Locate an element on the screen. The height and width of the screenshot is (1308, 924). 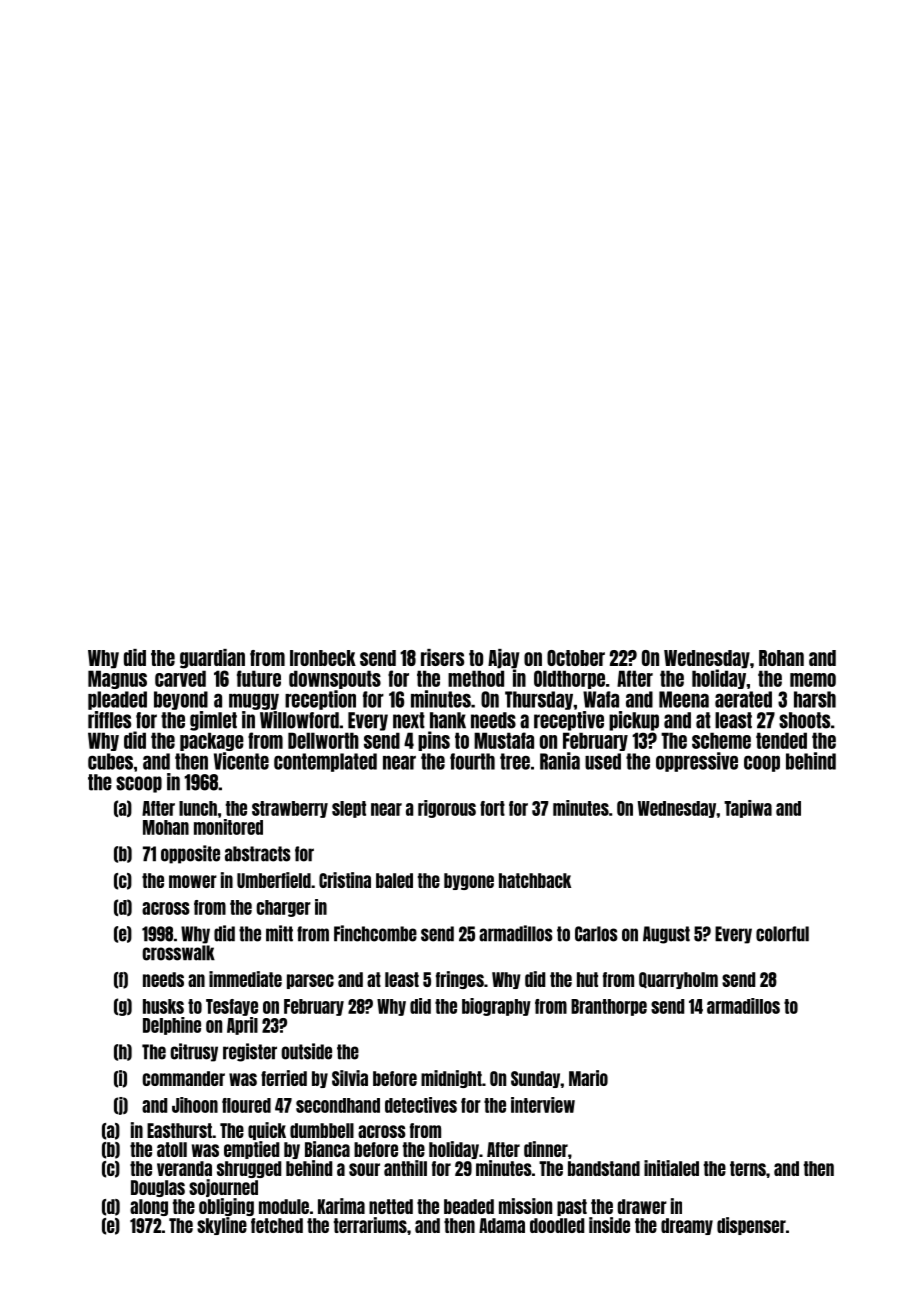
Adama is located at coordinates (502, 1225).
